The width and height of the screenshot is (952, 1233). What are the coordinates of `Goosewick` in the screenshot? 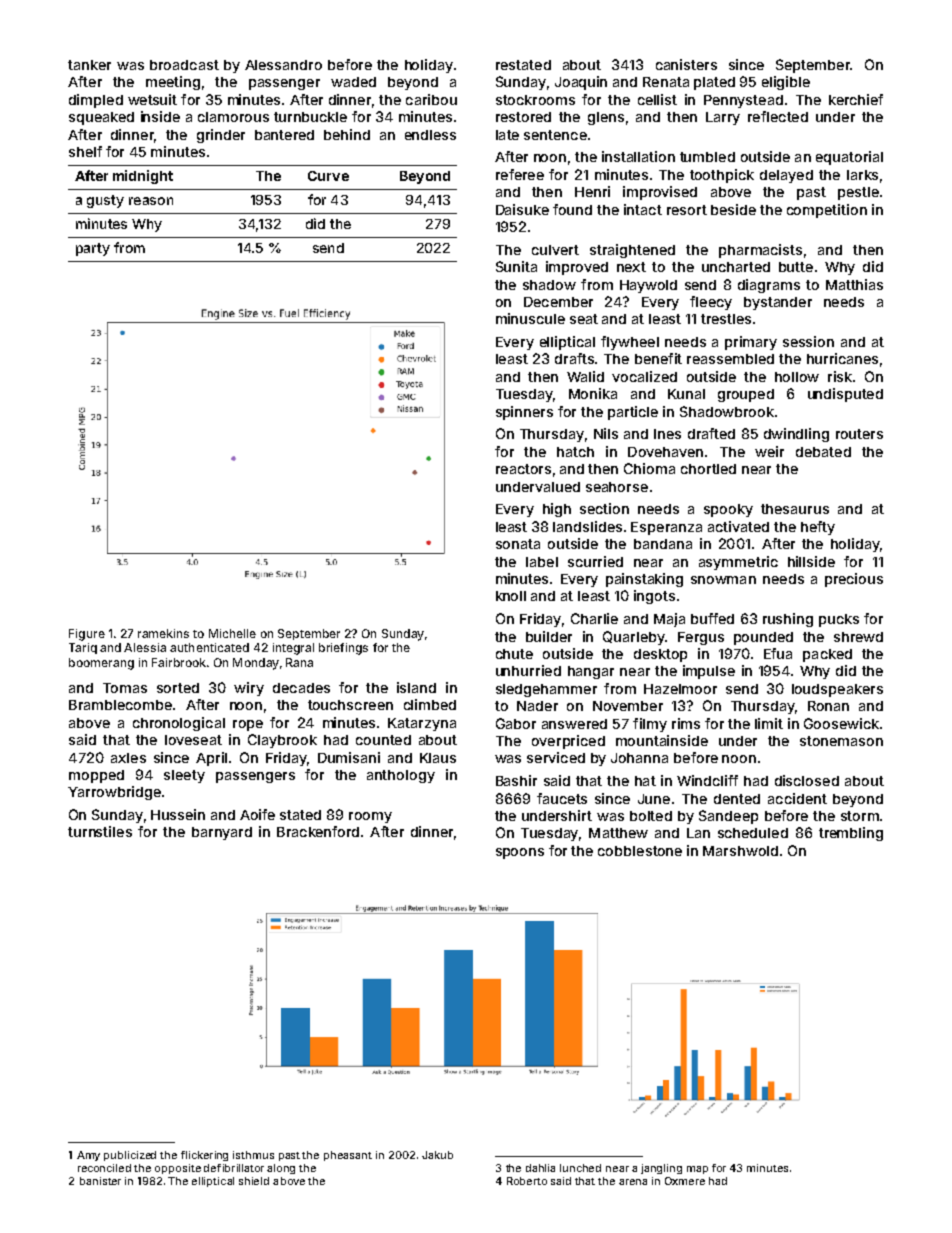 It's located at (841, 723).
